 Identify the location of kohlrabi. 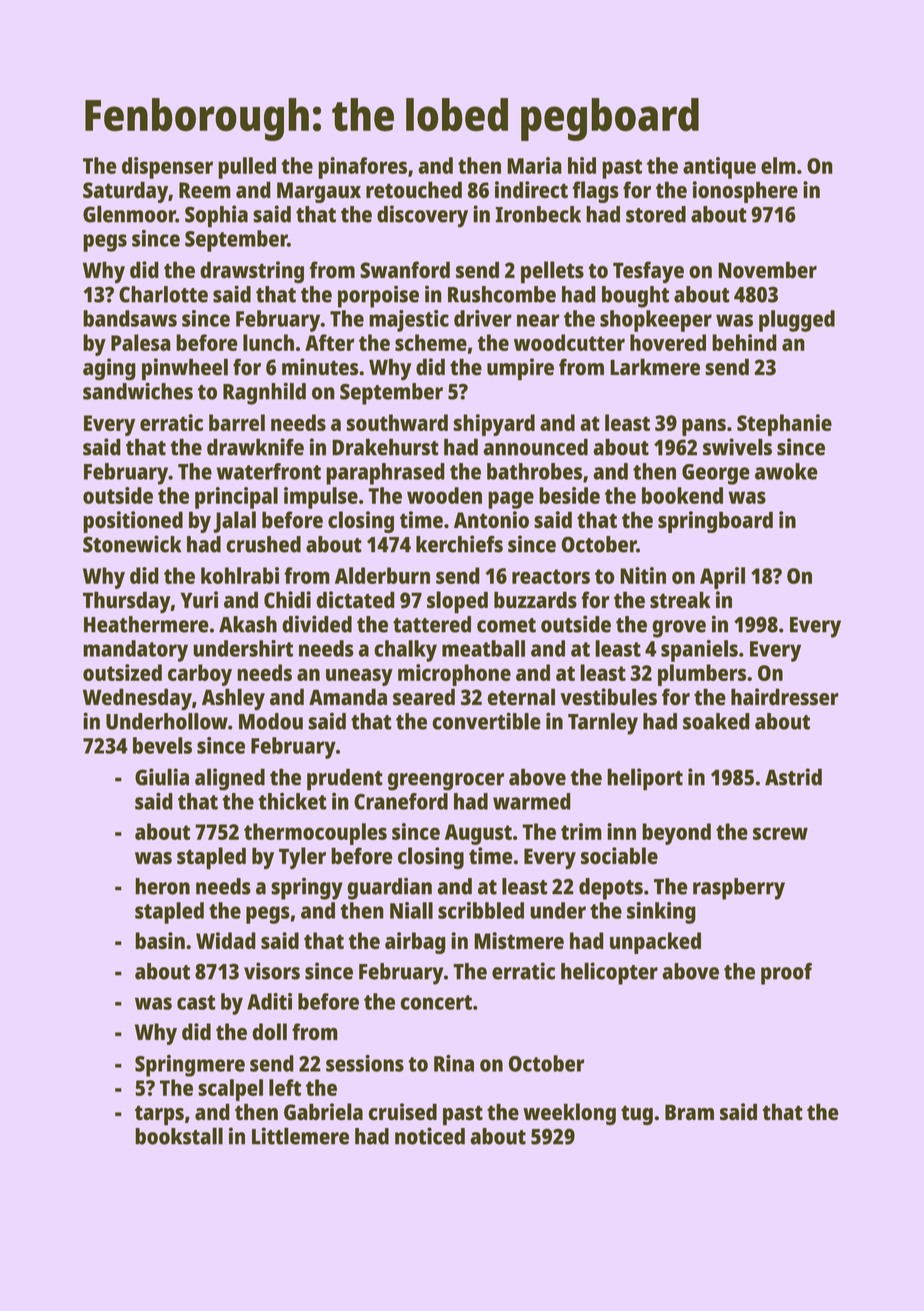
(240, 575).
